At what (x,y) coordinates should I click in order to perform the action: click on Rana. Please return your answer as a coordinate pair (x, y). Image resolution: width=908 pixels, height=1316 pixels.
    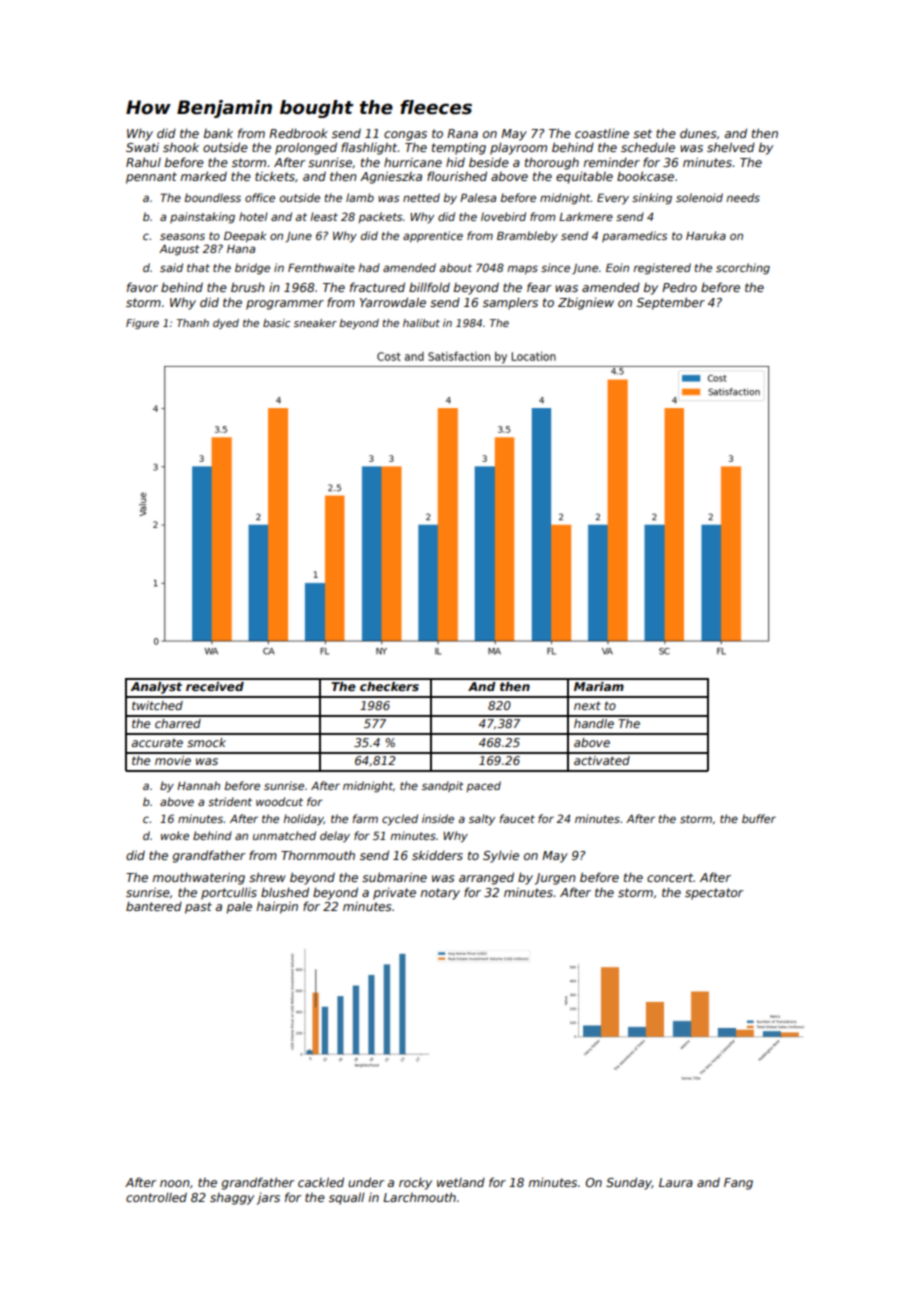
    Looking at the image, I should click on (462, 133).
